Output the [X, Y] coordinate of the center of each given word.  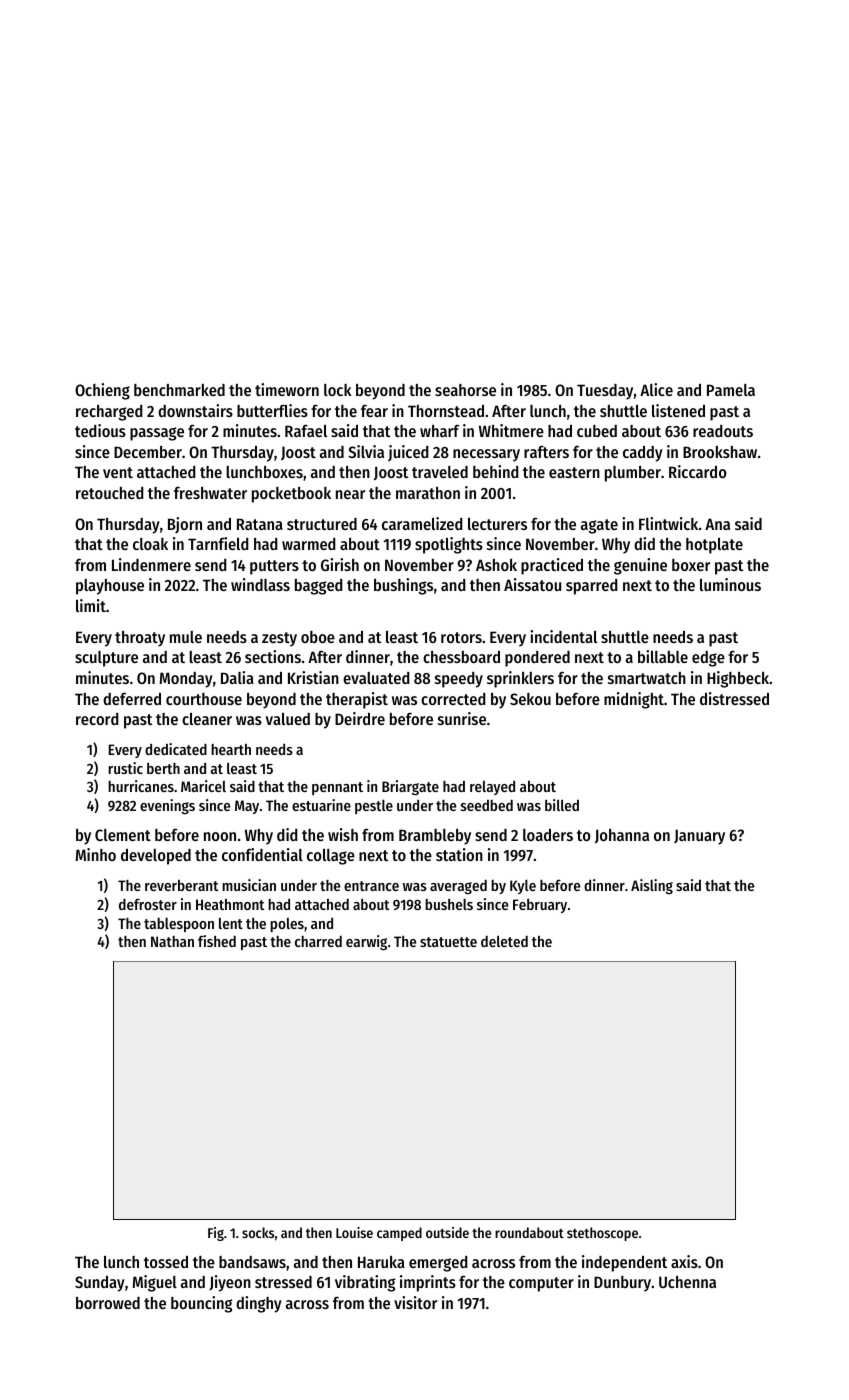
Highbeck [738, 679]
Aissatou [532, 584]
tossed [166, 1262]
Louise [354, 1232]
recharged [109, 413]
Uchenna [687, 1282]
